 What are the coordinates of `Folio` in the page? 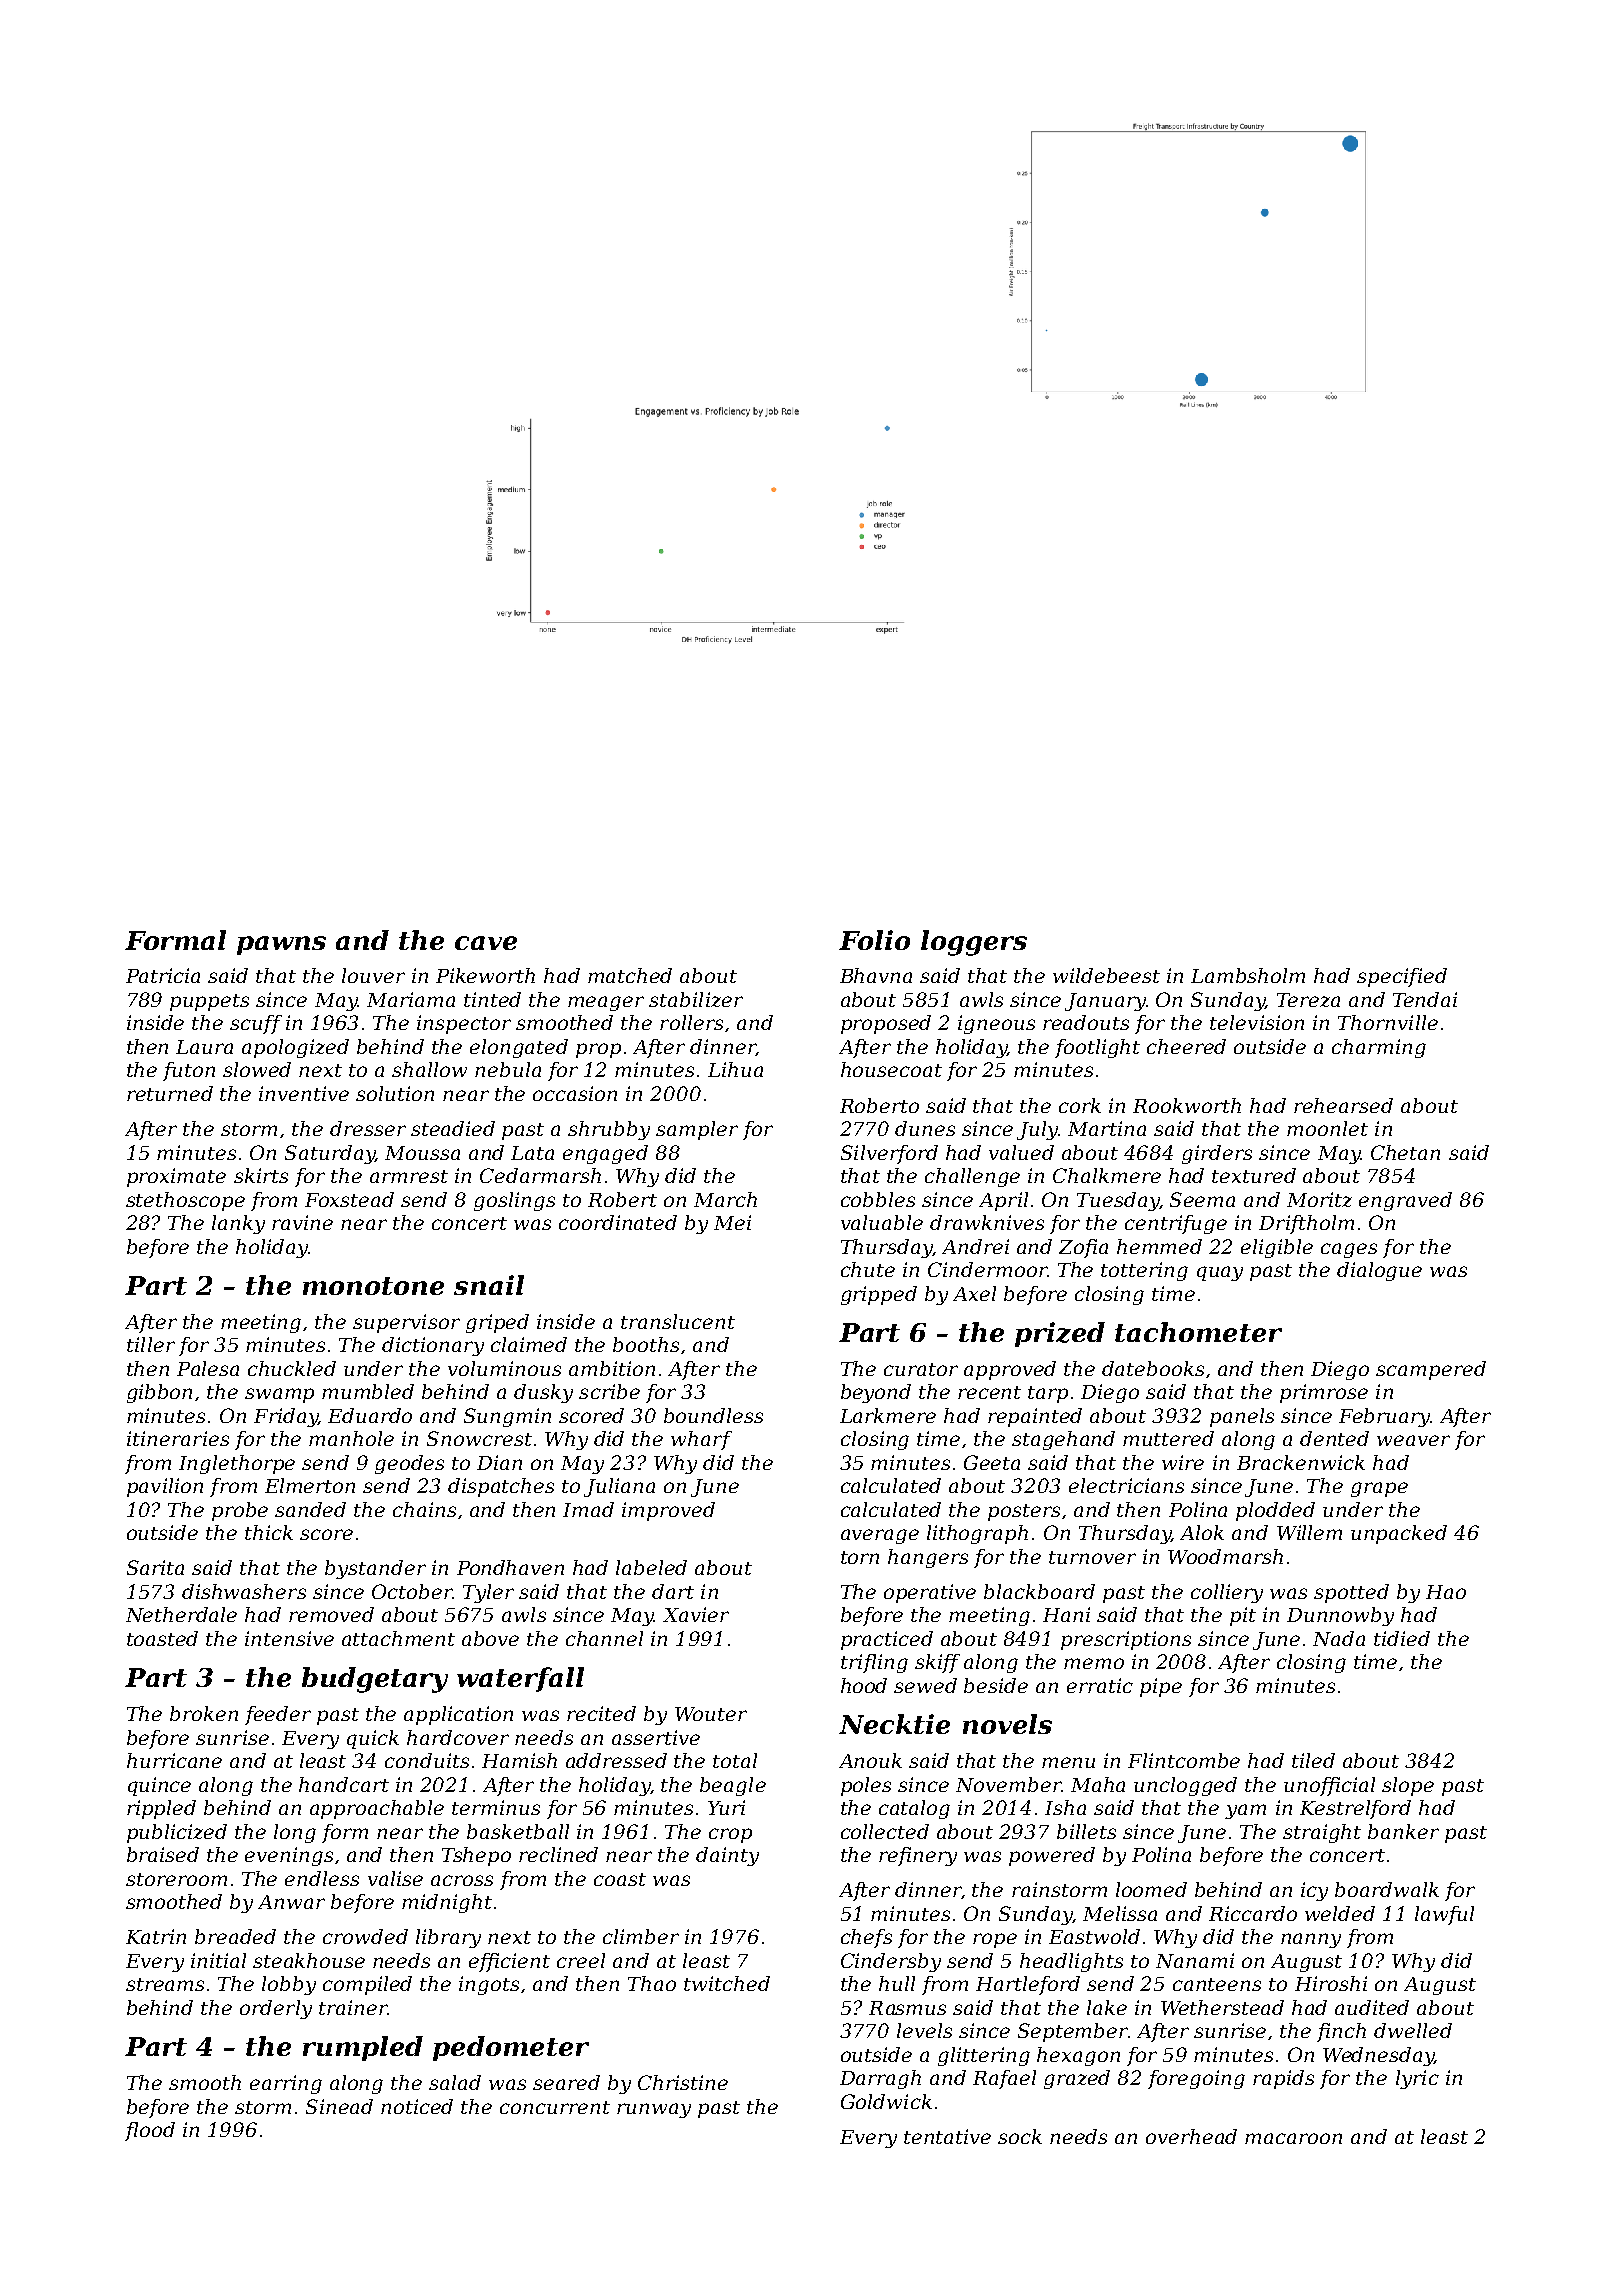 It's located at (874, 940).
